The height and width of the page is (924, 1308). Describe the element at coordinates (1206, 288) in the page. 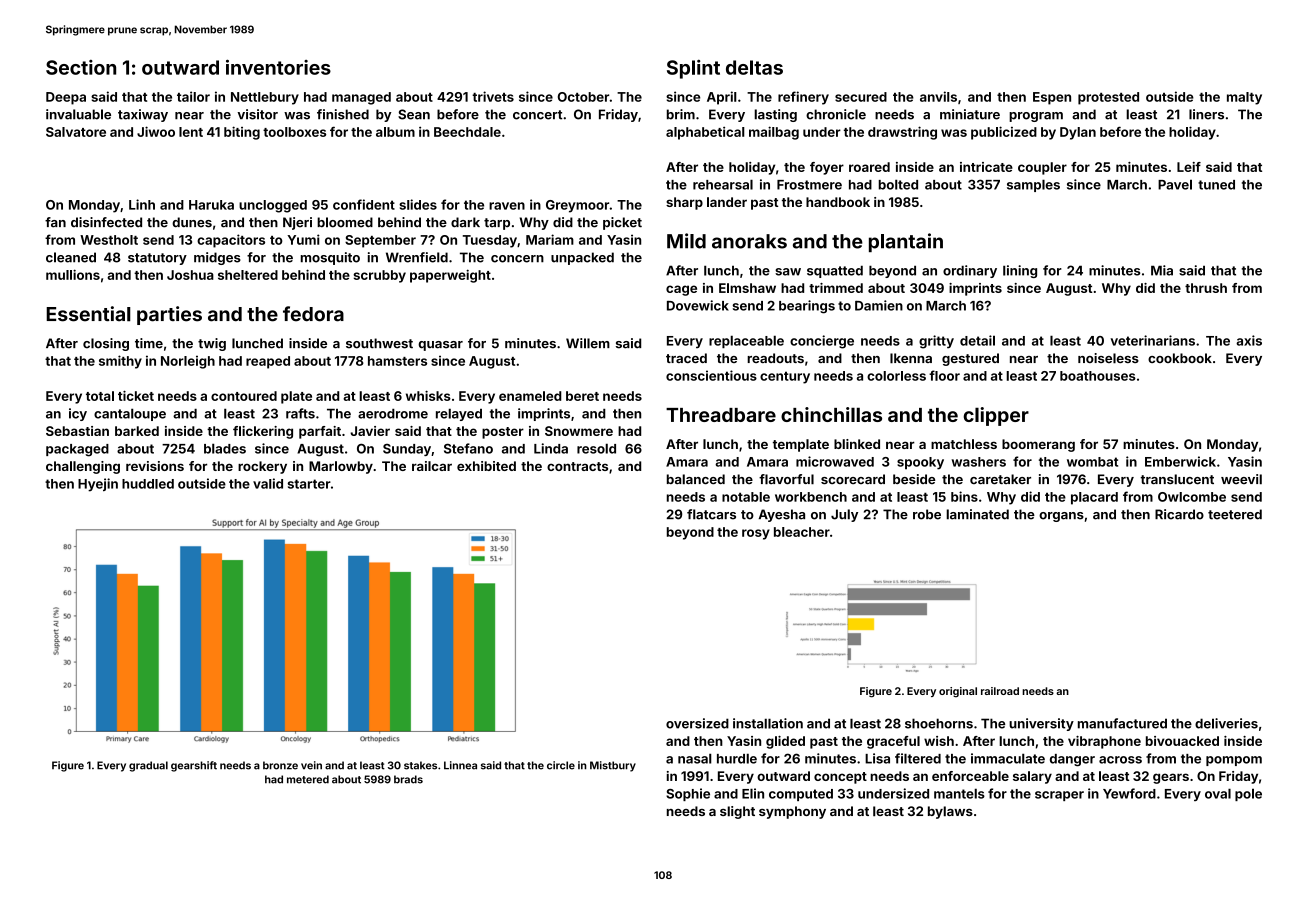

I see `thrush` at that location.
